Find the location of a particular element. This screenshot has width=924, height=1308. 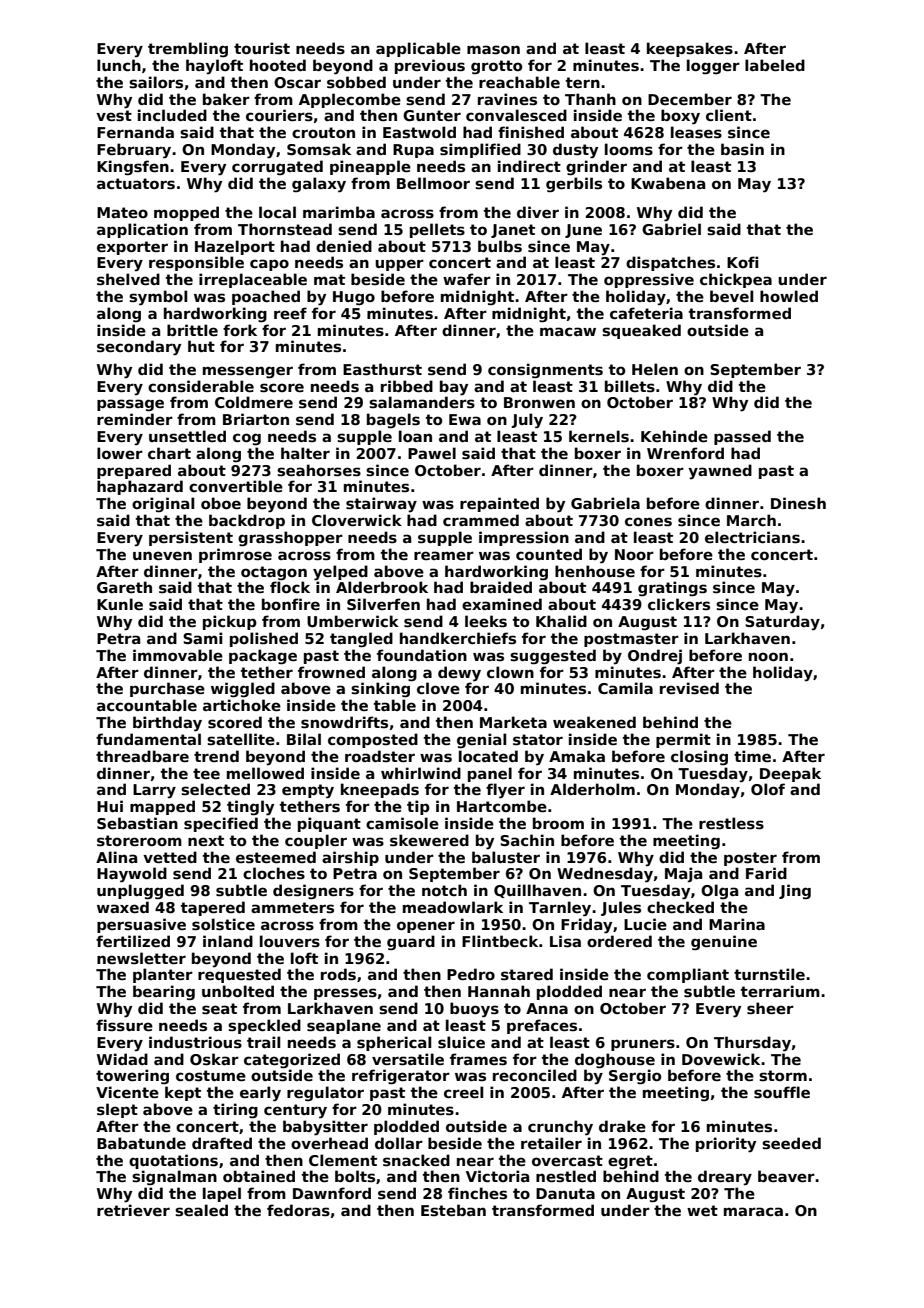

unsettled is located at coordinates (187, 436).
